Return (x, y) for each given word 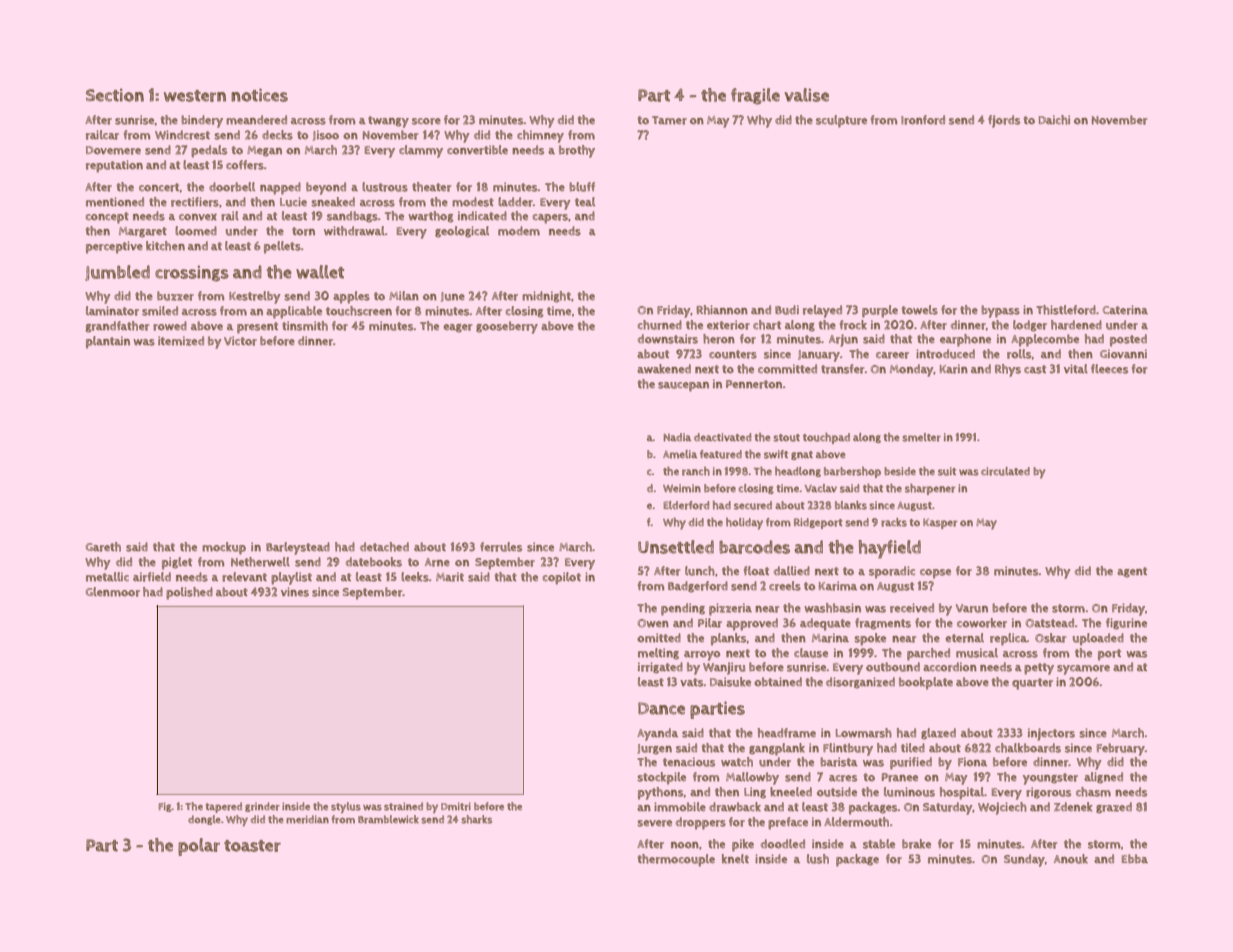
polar (199, 847)
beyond (326, 188)
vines (295, 592)
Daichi (1054, 120)
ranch (696, 471)
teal (585, 201)
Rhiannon (722, 310)
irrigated (660, 668)
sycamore (1083, 670)
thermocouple (676, 860)
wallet (320, 272)
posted (1128, 340)
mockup (224, 548)
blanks (851, 505)
